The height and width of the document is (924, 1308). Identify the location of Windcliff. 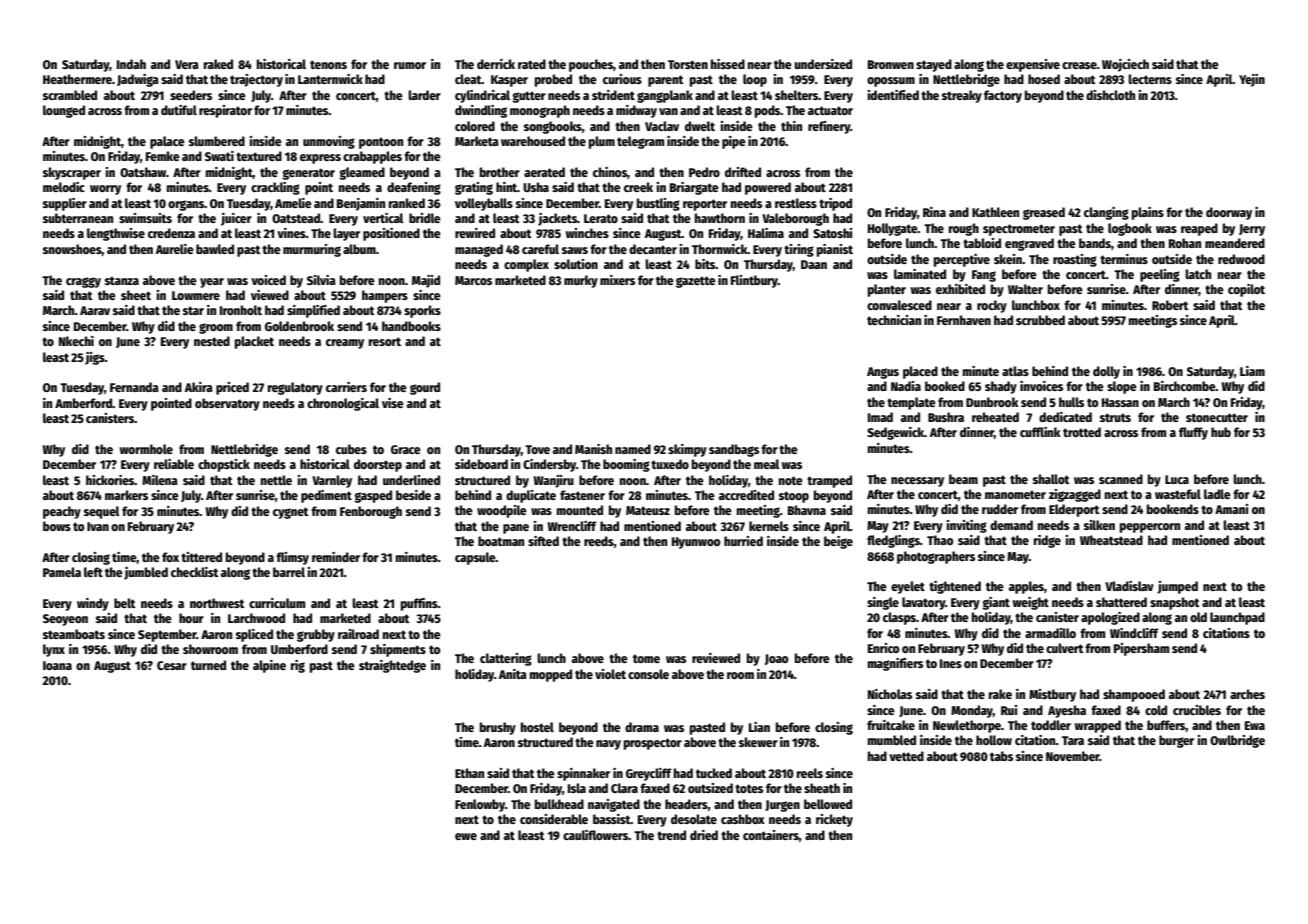
(1134, 633).
